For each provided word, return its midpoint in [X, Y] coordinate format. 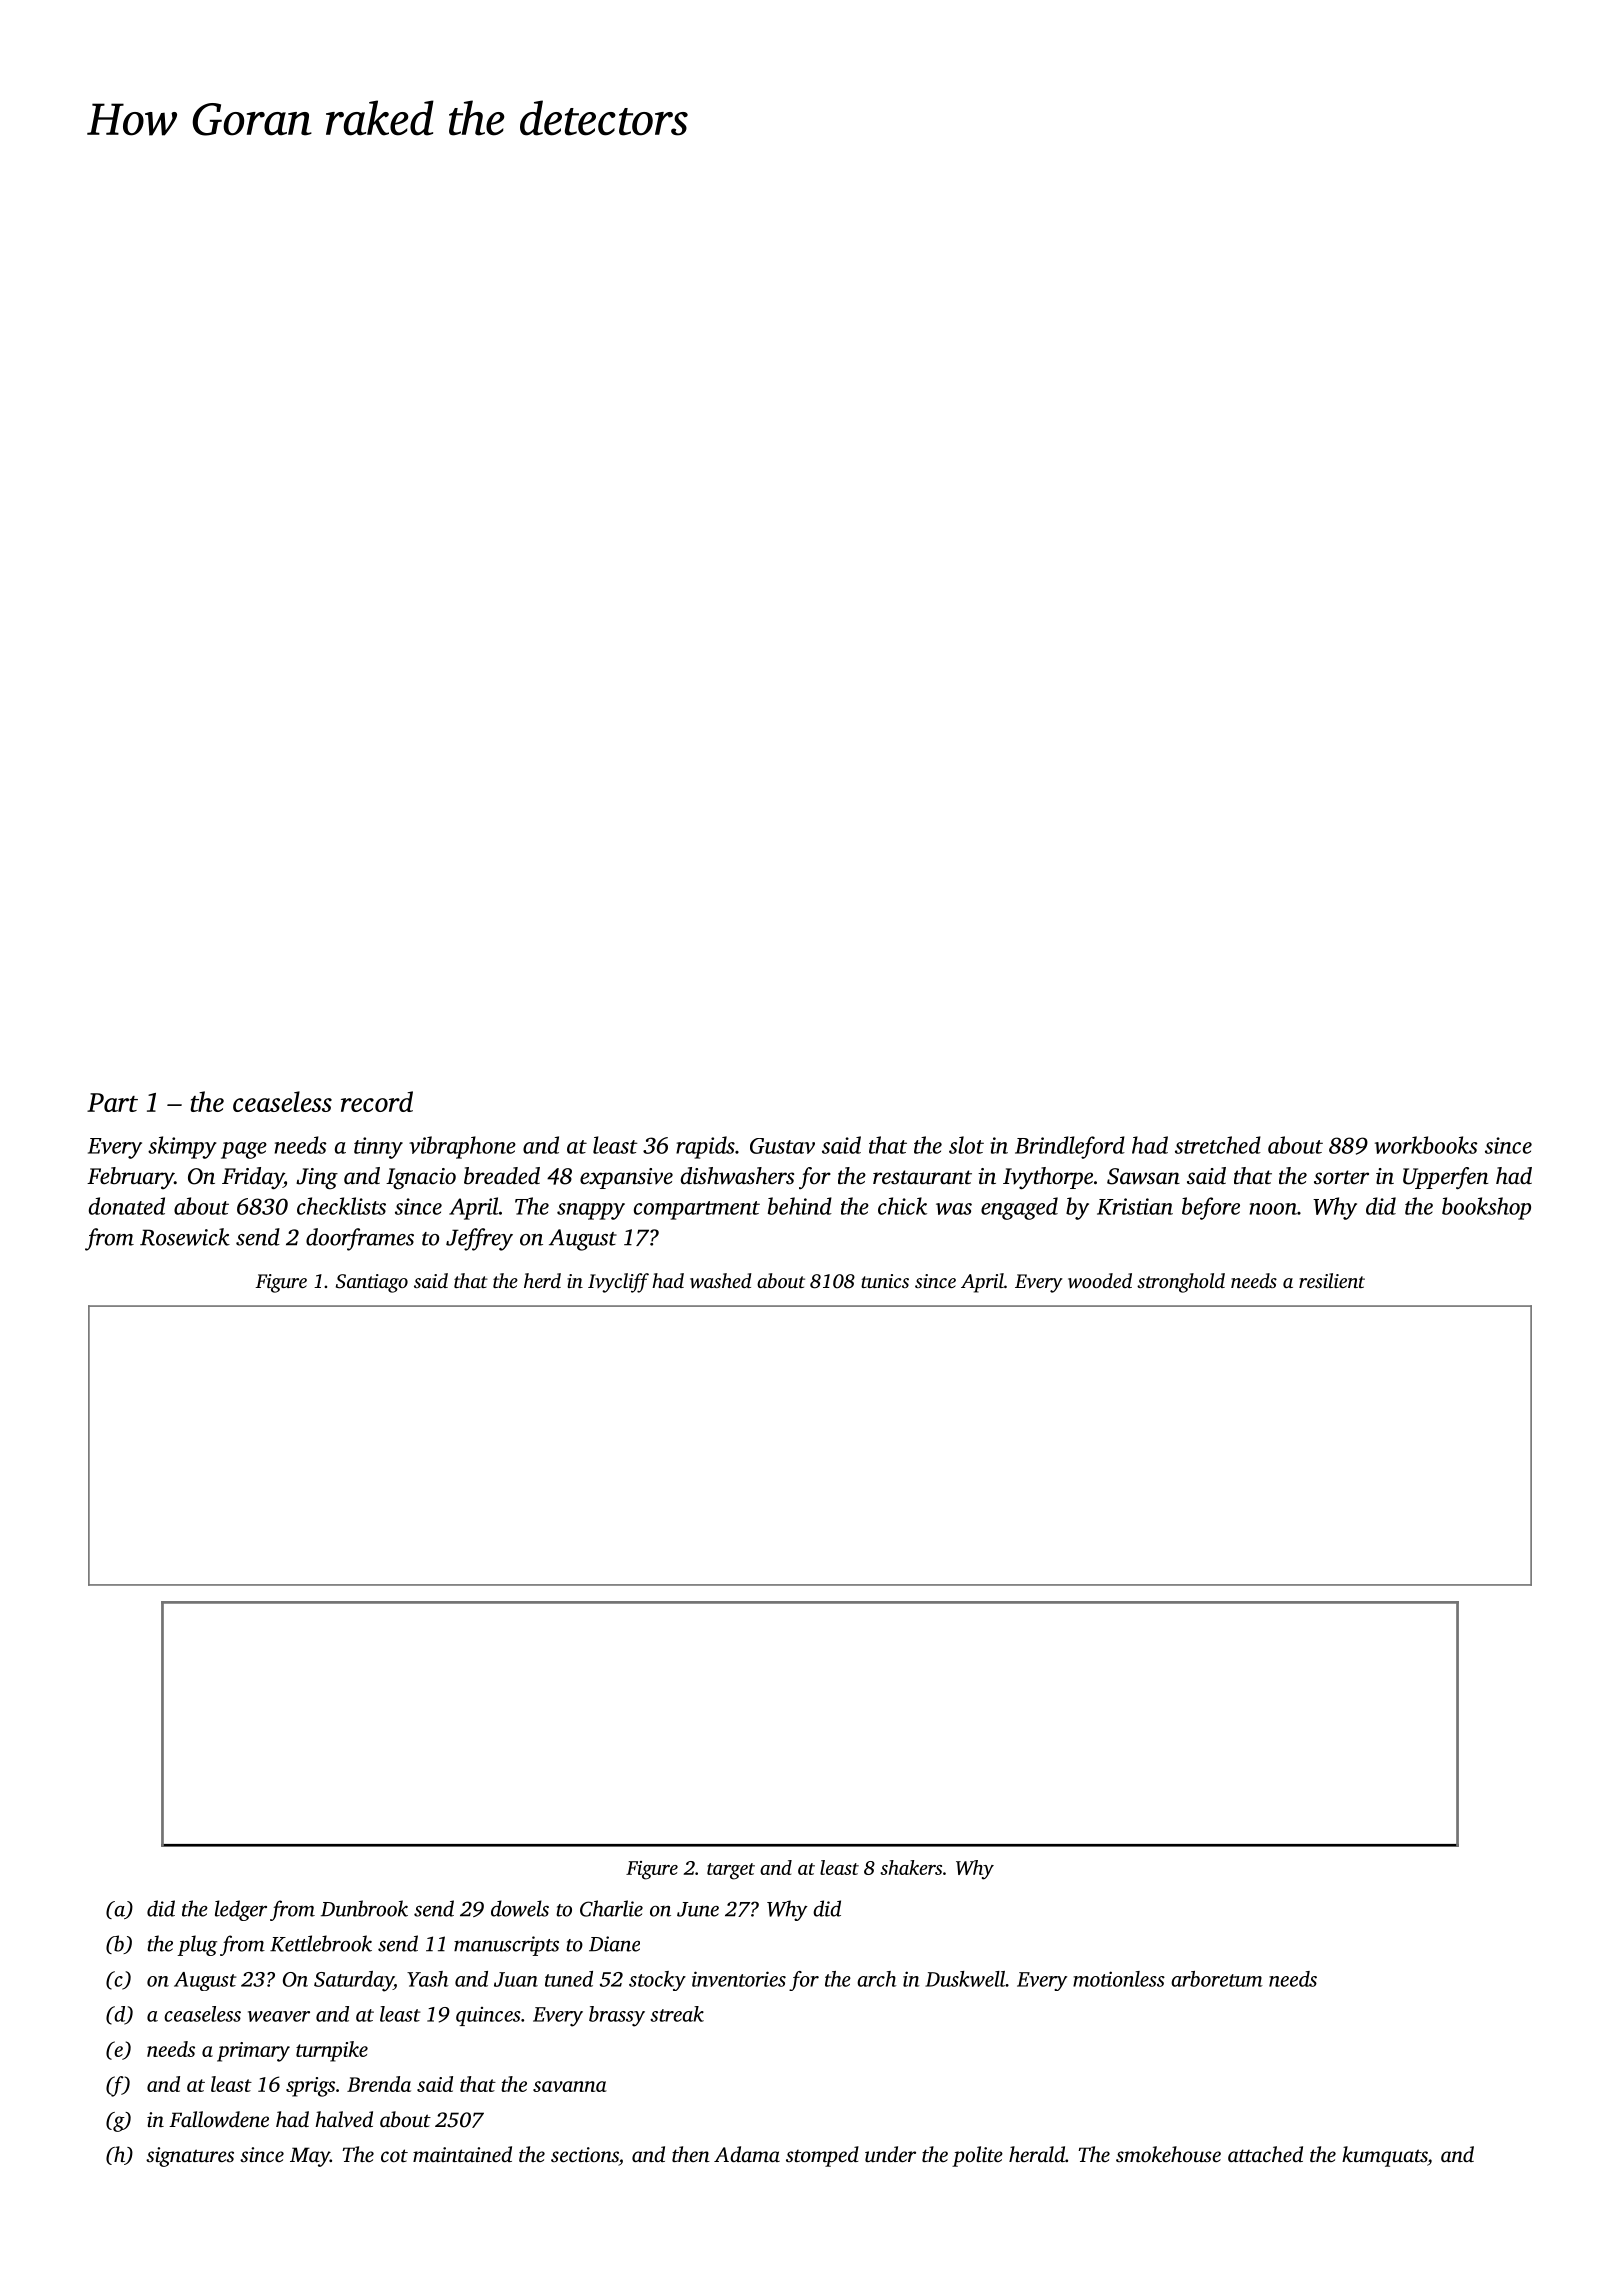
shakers [911, 1867]
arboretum [1217, 1979]
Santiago [372, 1283]
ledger [241, 1910]
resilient [1332, 1280]
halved [344, 2119]
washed [721, 1281]
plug [197, 1945]
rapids [705, 1147]
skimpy [182, 1147]
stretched [1218, 1145]
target [731, 1871]
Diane [614, 1944]
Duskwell [965, 1979]
